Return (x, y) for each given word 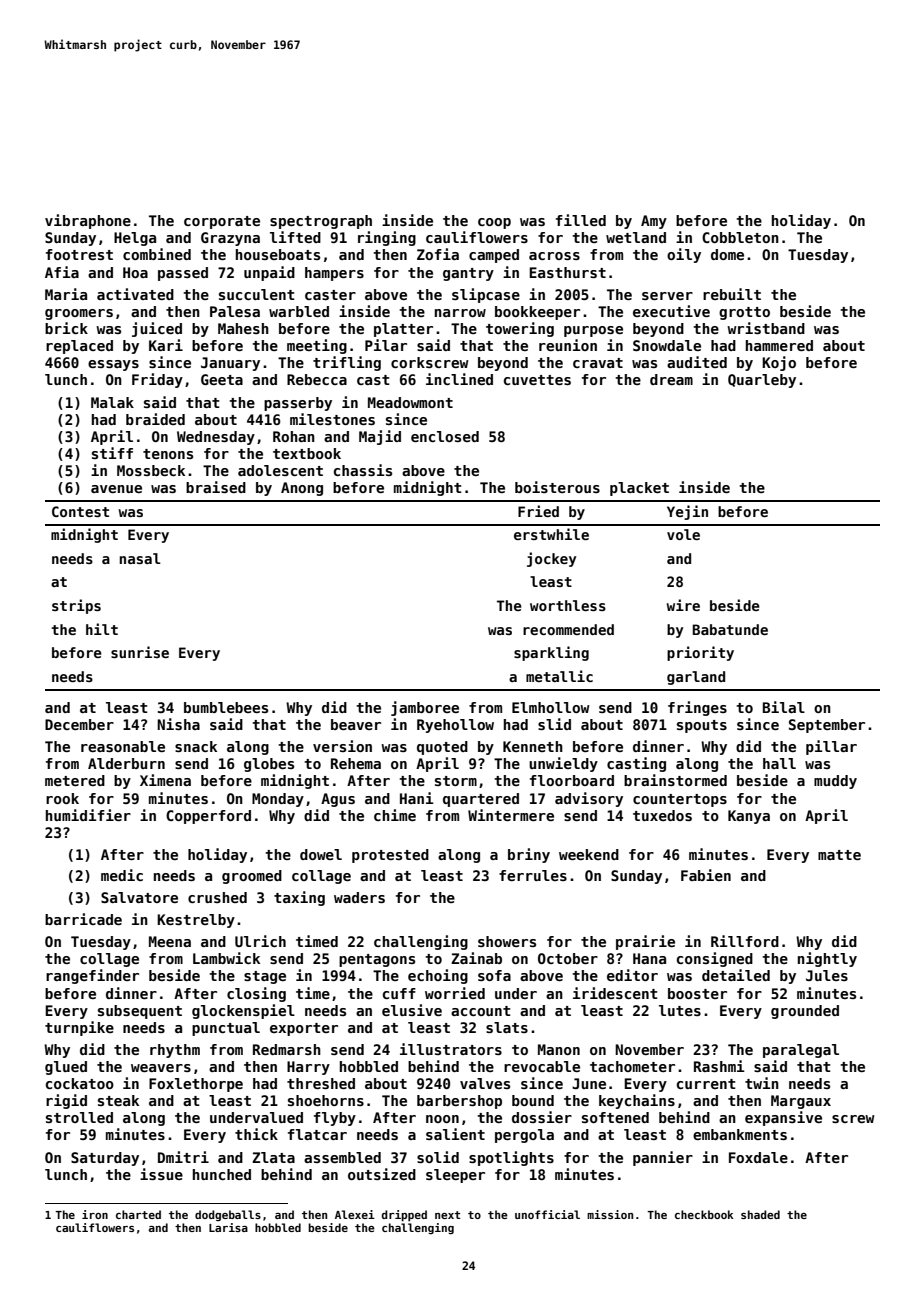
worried (455, 993)
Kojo (779, 363)
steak (118, 1100)
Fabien (706, 875)
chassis (363, 470)
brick (66, 328)
